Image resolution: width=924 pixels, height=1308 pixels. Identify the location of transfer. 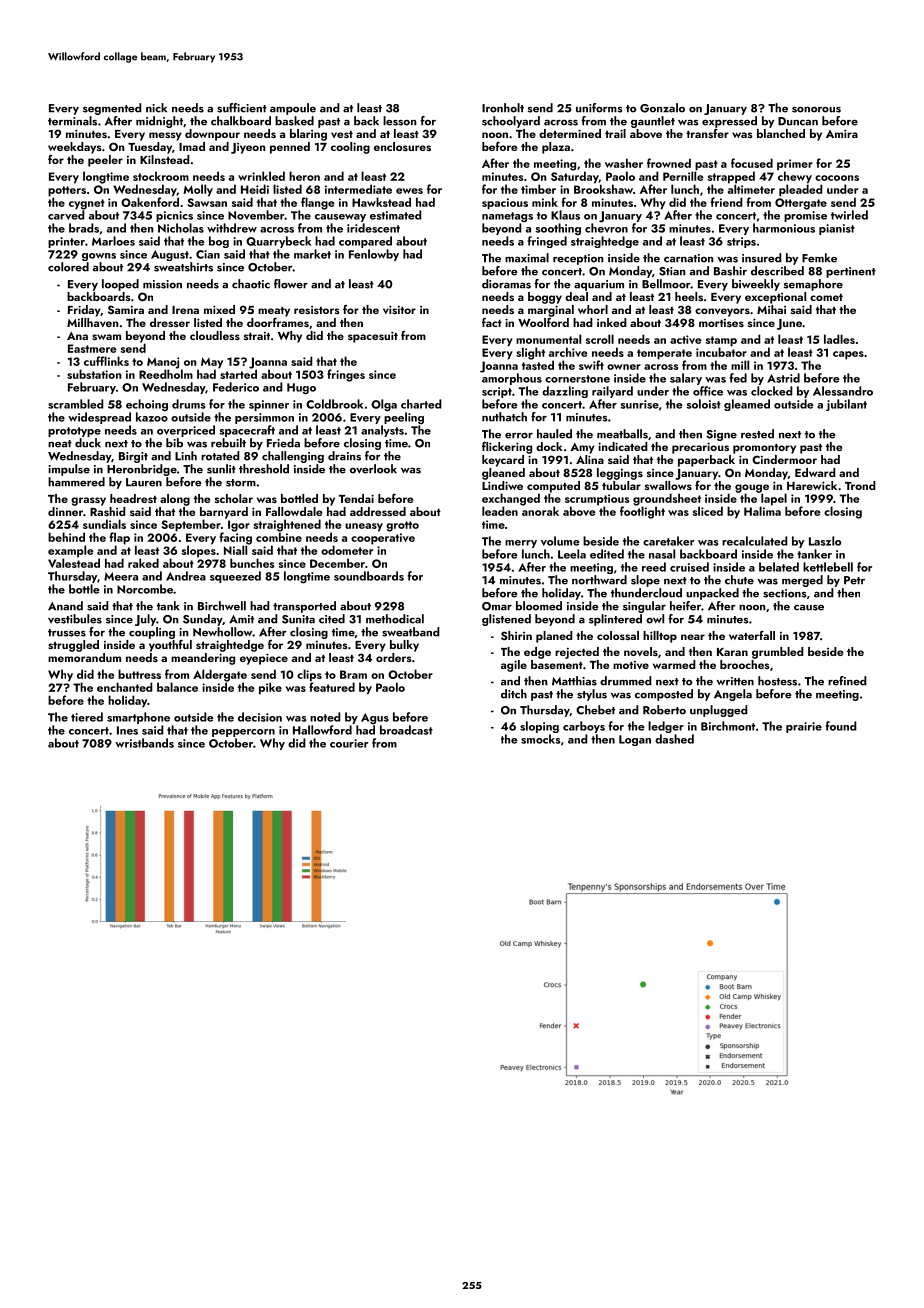
(707, 133).
